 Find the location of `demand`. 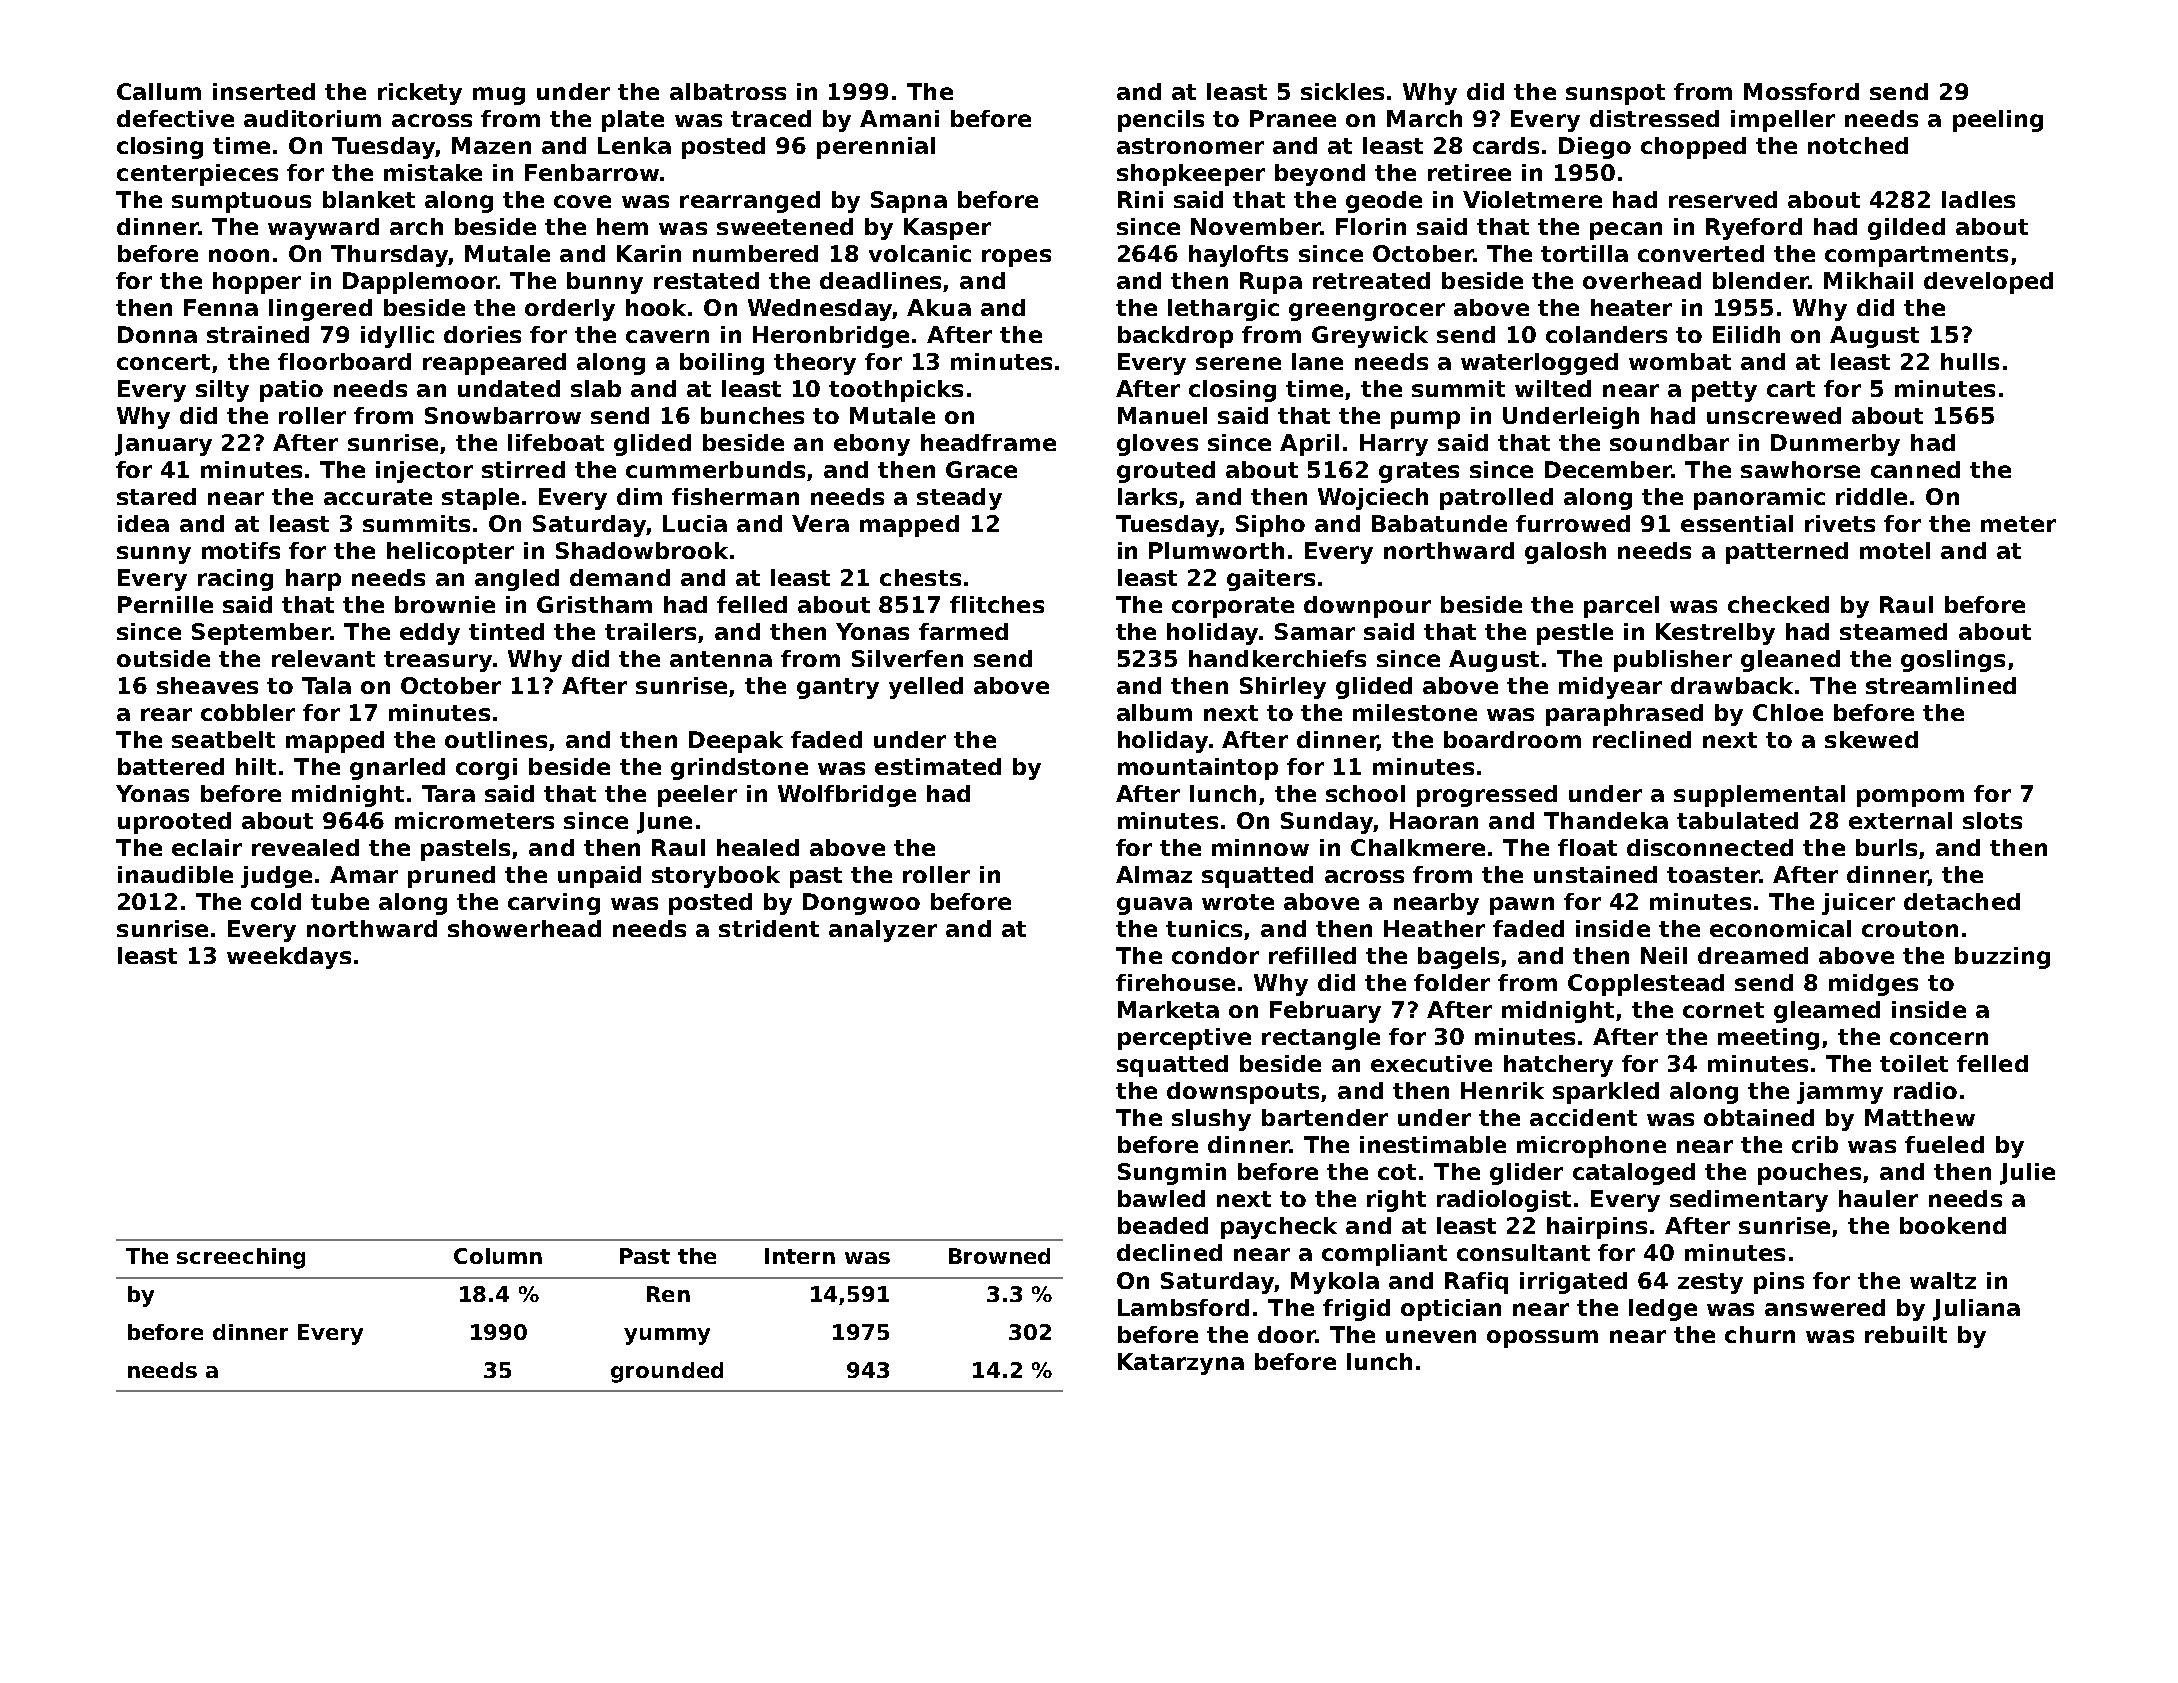

demand is located at coordinates (620, 577).
